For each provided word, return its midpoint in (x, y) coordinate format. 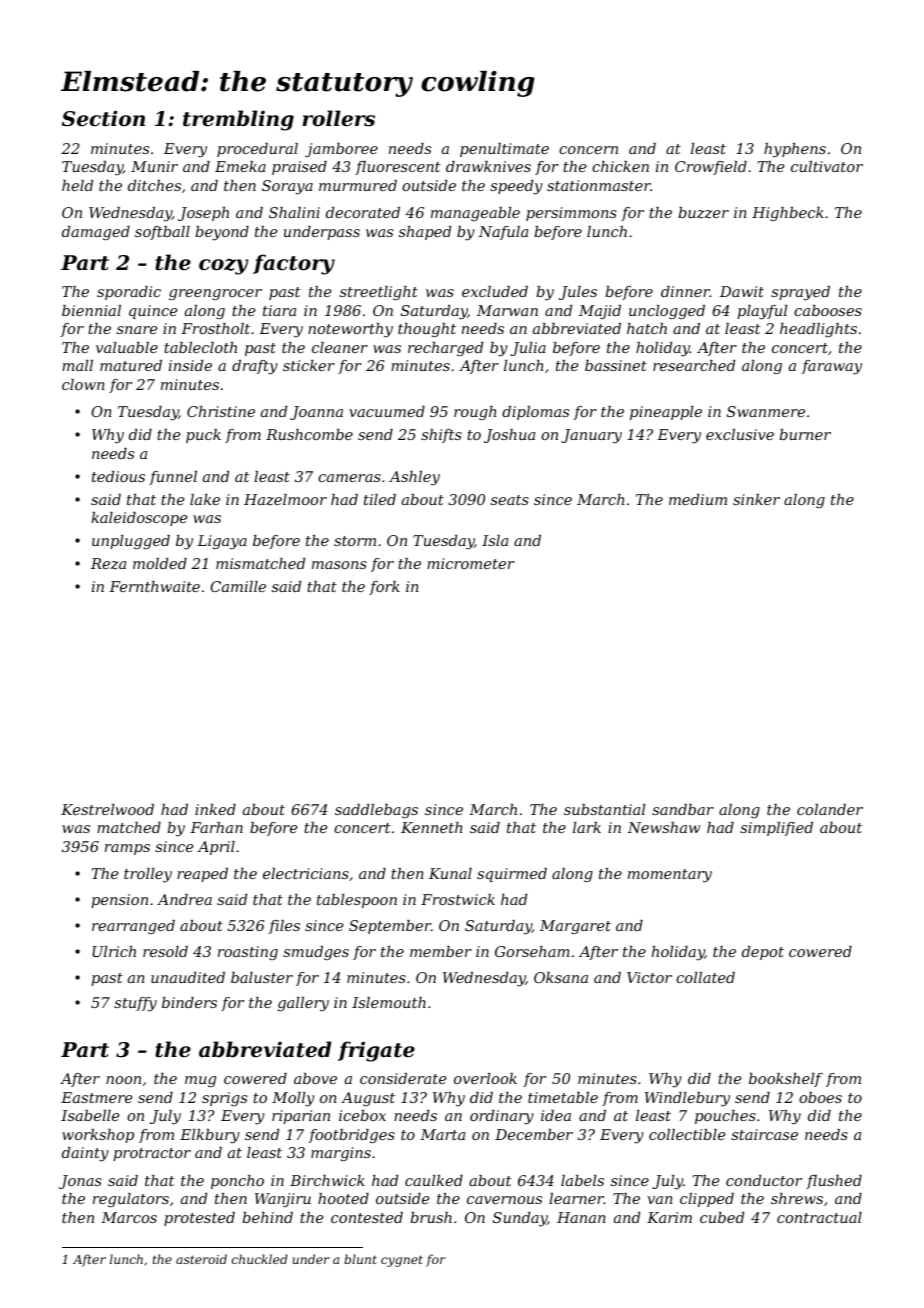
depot (763, 953)
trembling (238, 120)
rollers (338, 118)
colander (830, 809)
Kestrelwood (107, 809)
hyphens (795, 150)
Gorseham (532, 951)
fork (384, 588)
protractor (152, 1154)
